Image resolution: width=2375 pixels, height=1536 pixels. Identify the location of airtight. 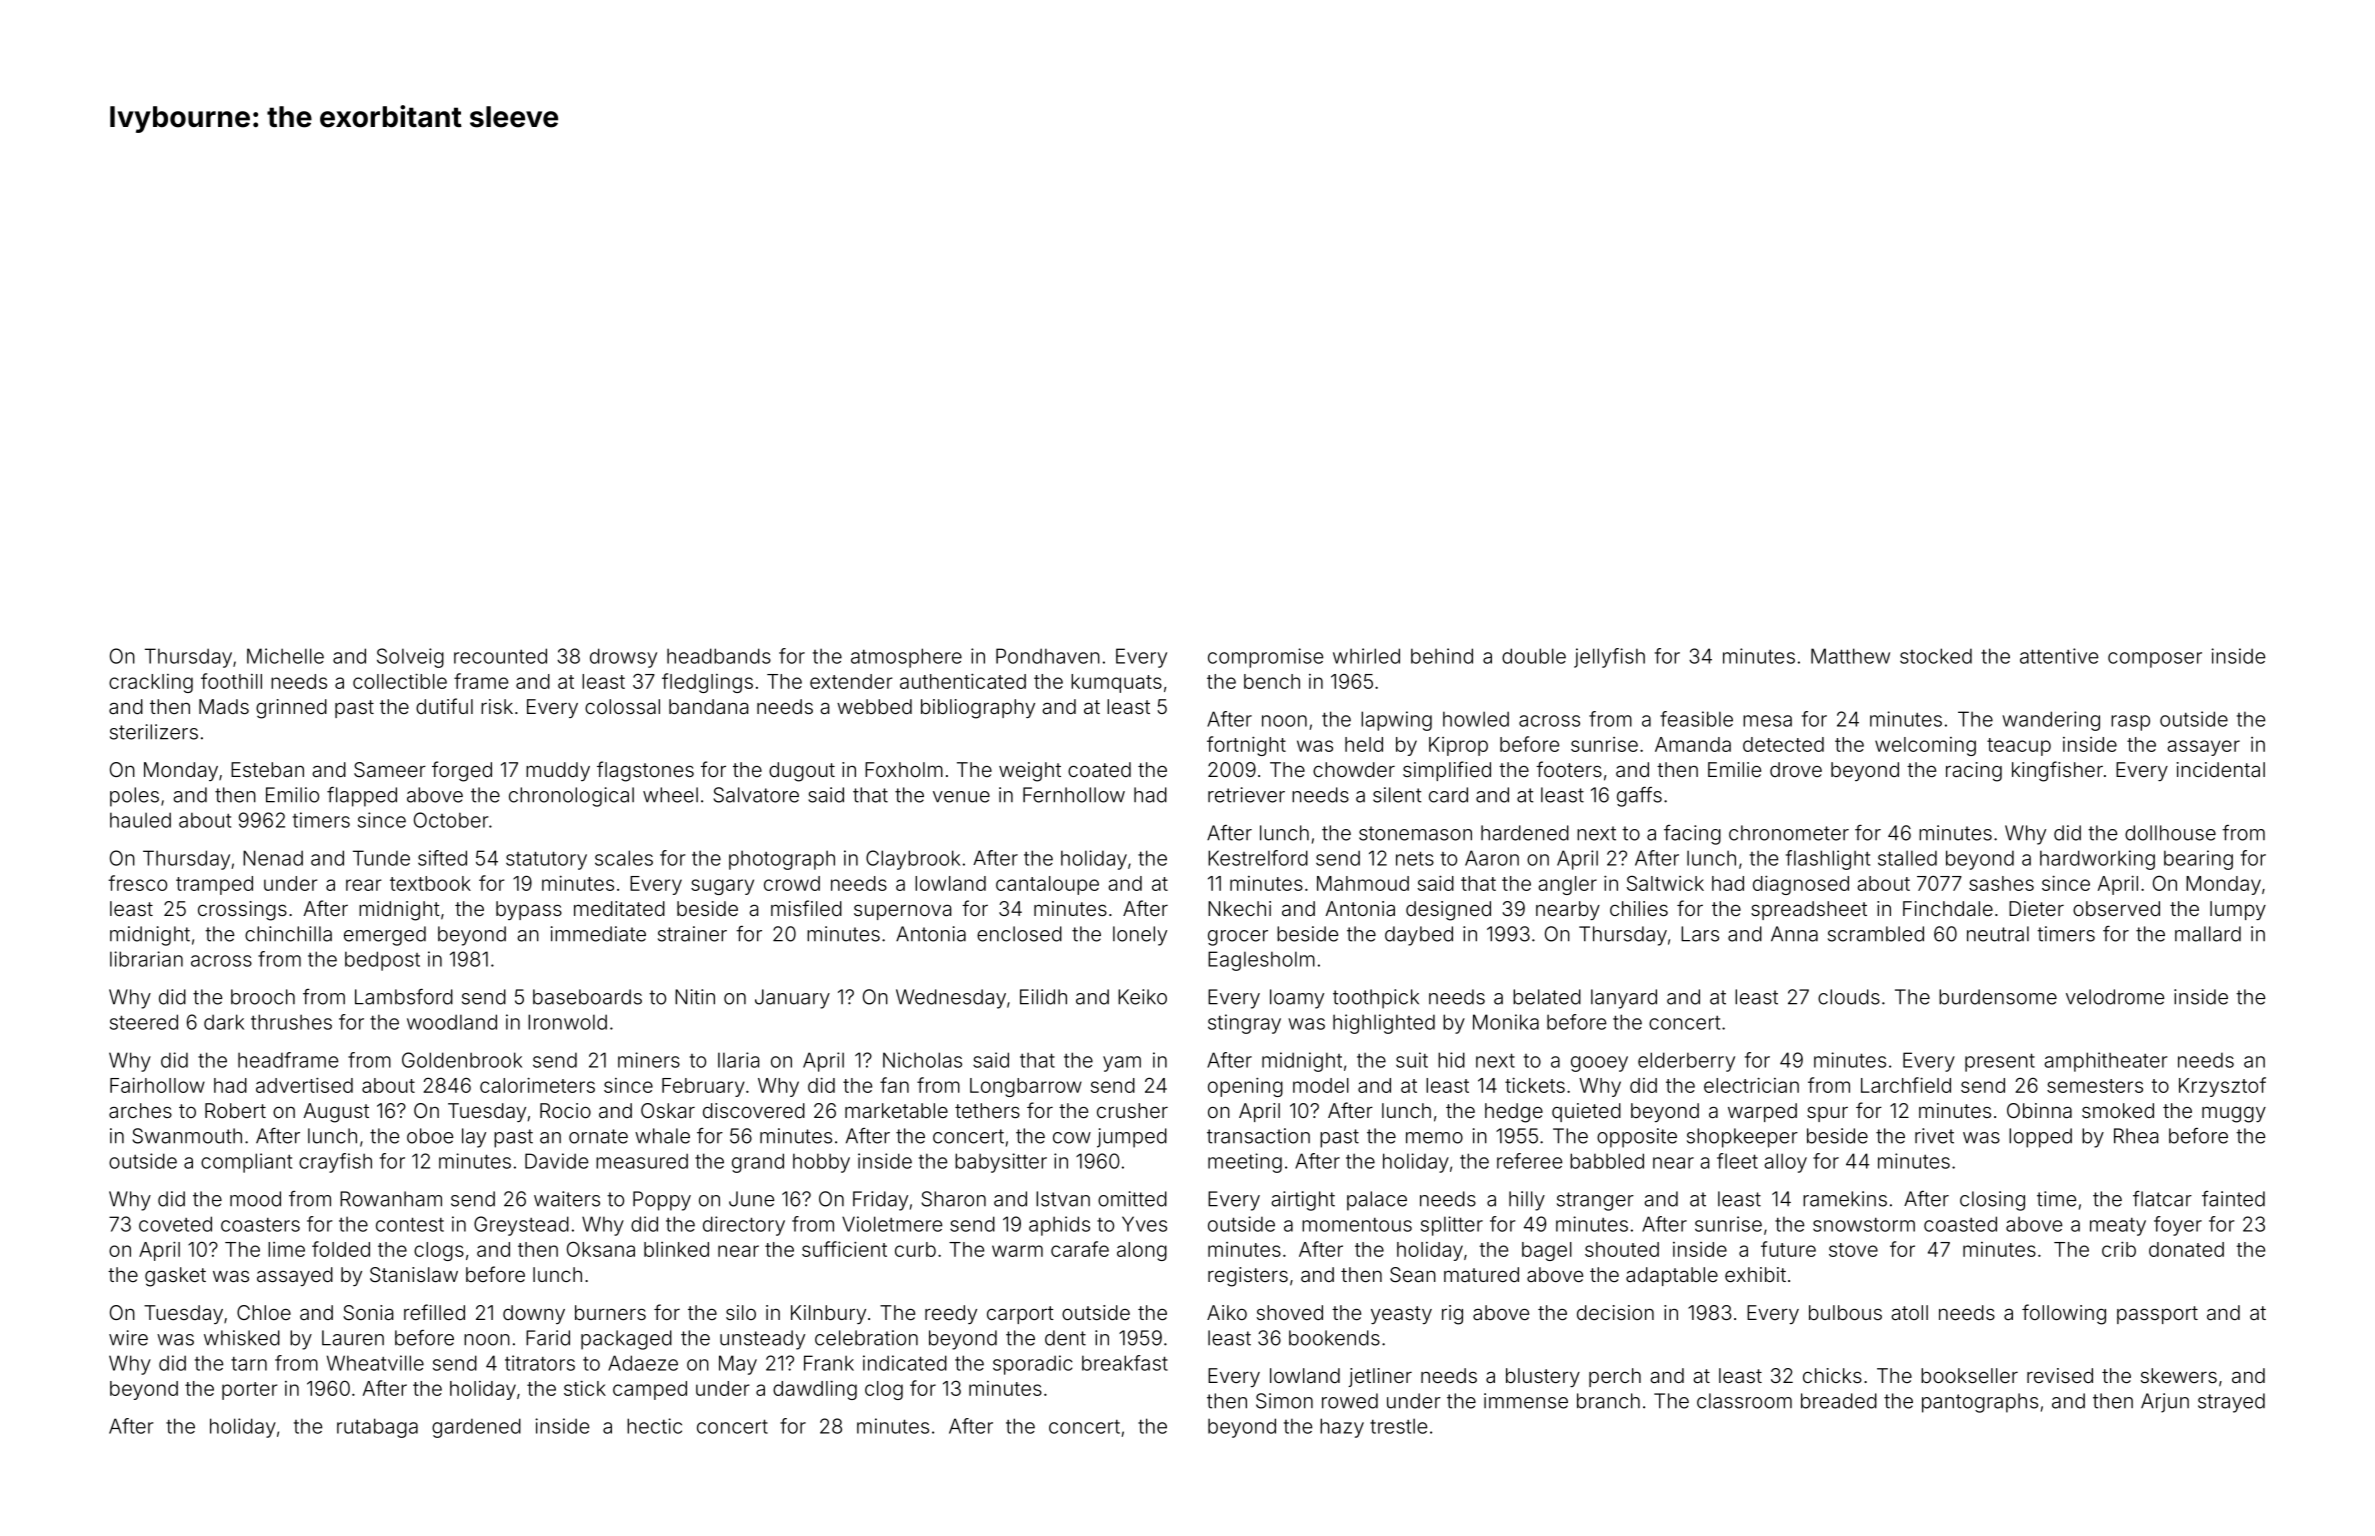
(1303, 1201).
